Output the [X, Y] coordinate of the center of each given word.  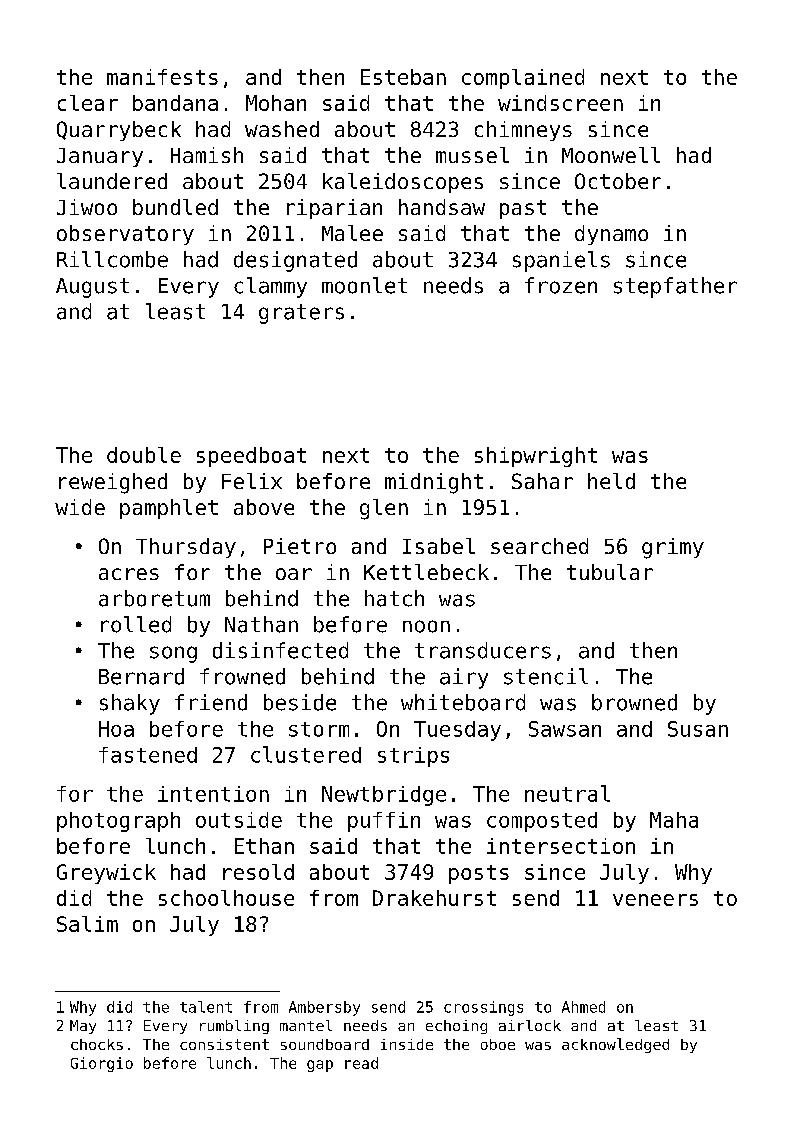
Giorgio [102, 1064]
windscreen [560, 103]
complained [523, 79]
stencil [546, 676]
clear [88, 103]
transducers [483, 650]
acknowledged [615, 1045]
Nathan [261, 624]
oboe [498, 1044]
